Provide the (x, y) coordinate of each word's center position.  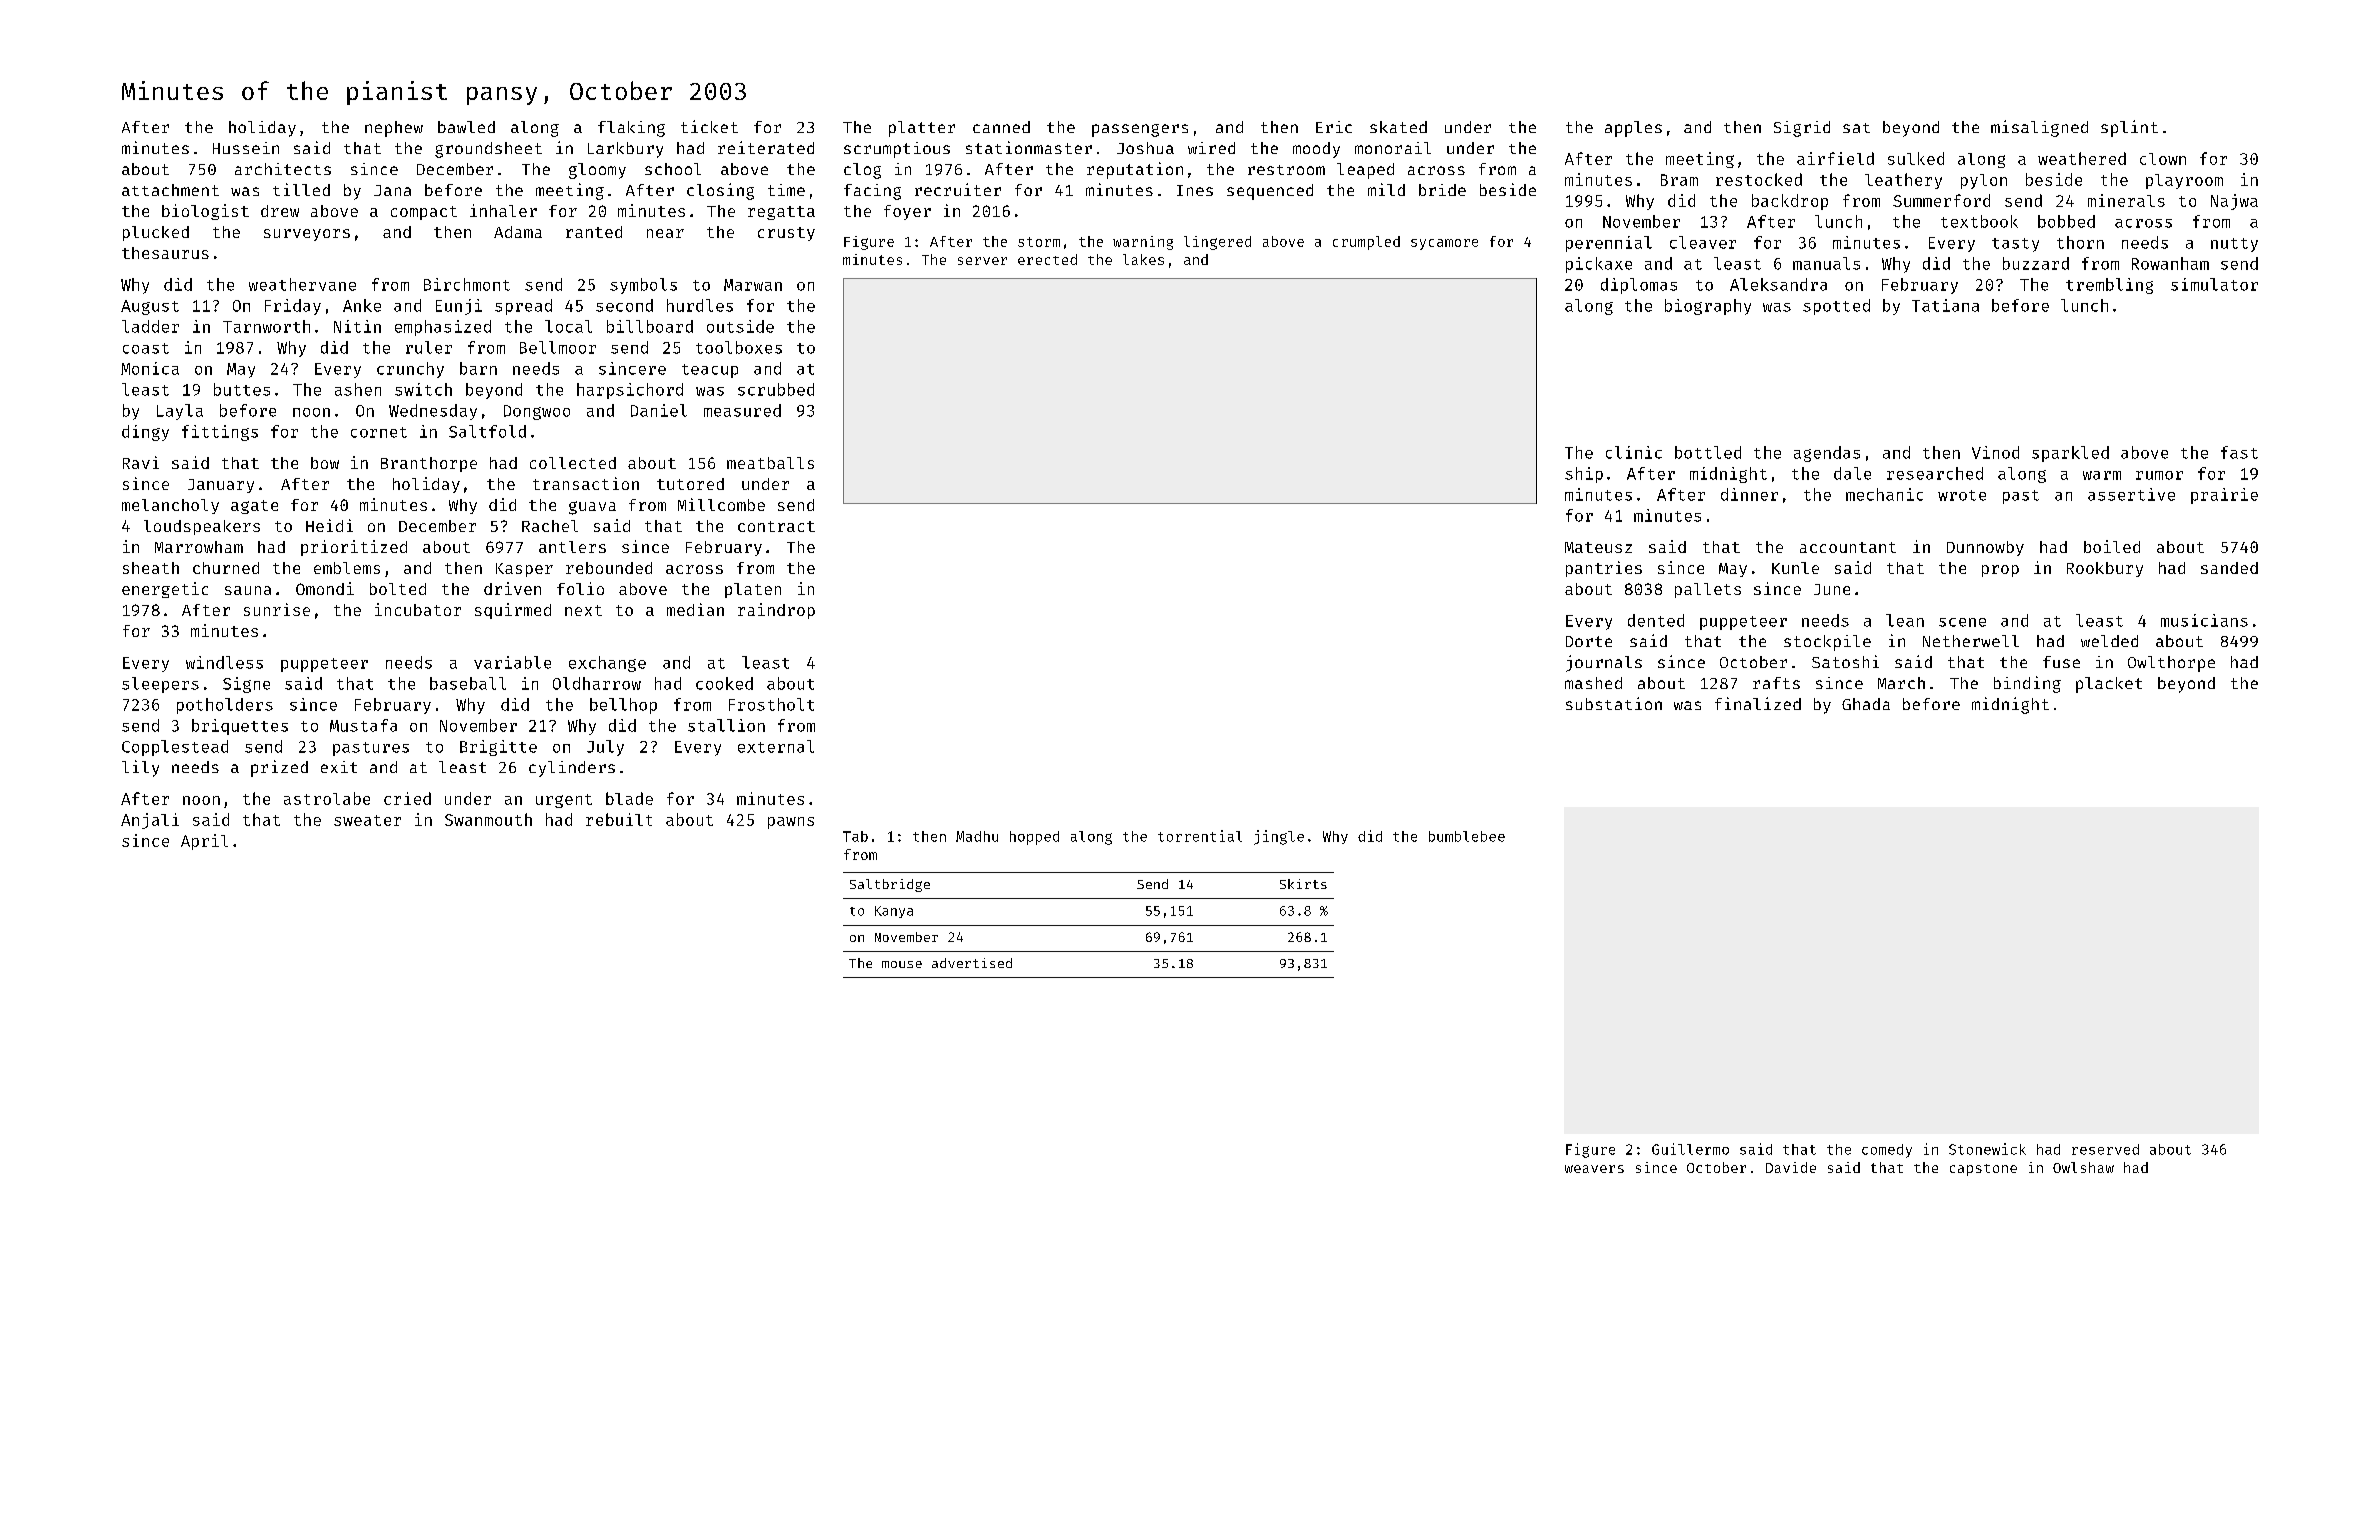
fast (2239, 452)
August (150, 307)
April (204, 842)
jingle (1279, 837)
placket (2109, 685)
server (982, 261)
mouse (902, 964)
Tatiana (1945, 305)
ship (1584, 475)
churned (226, 568)
